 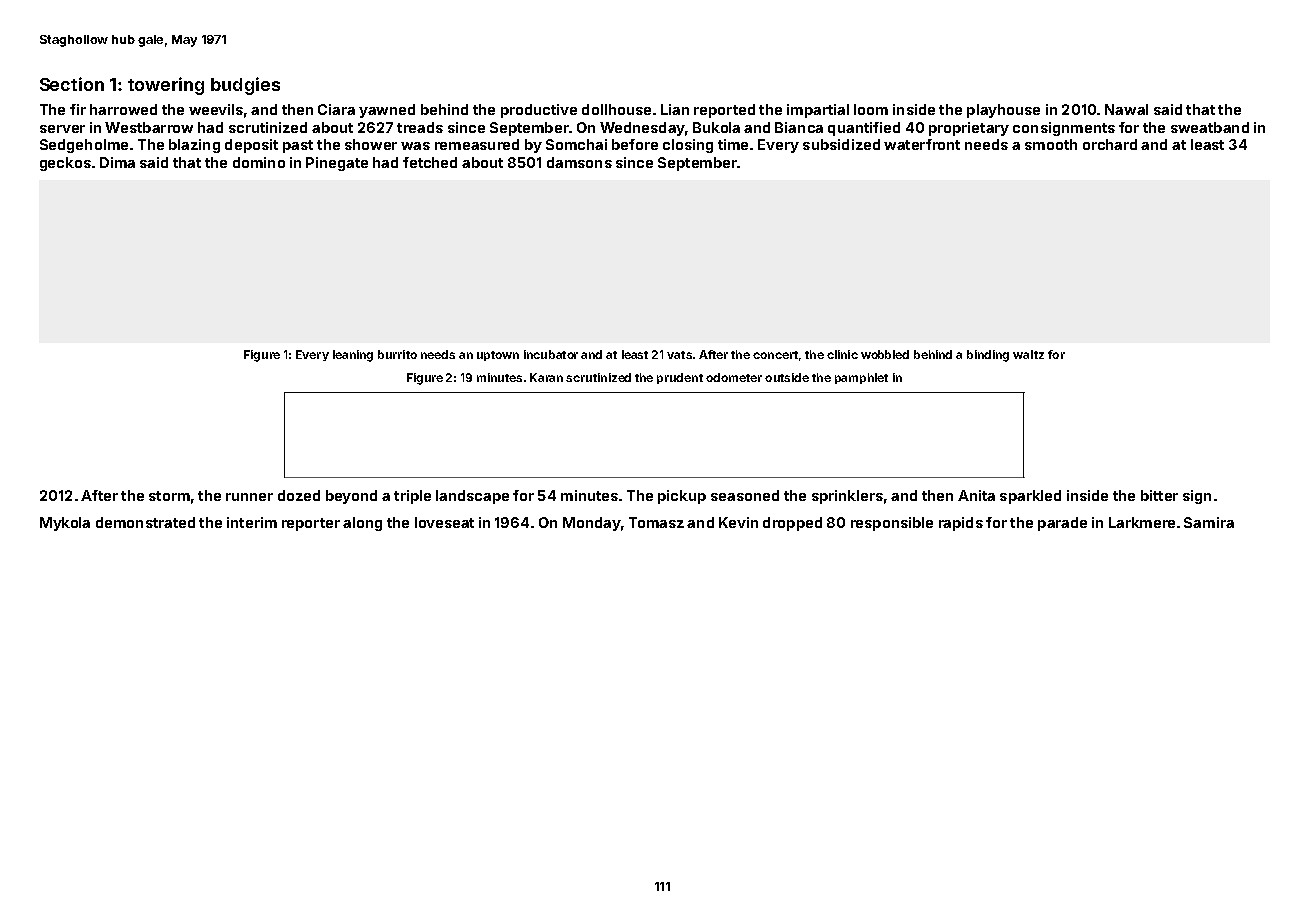 I want to click on fetched, so click(x=430, y=162).
